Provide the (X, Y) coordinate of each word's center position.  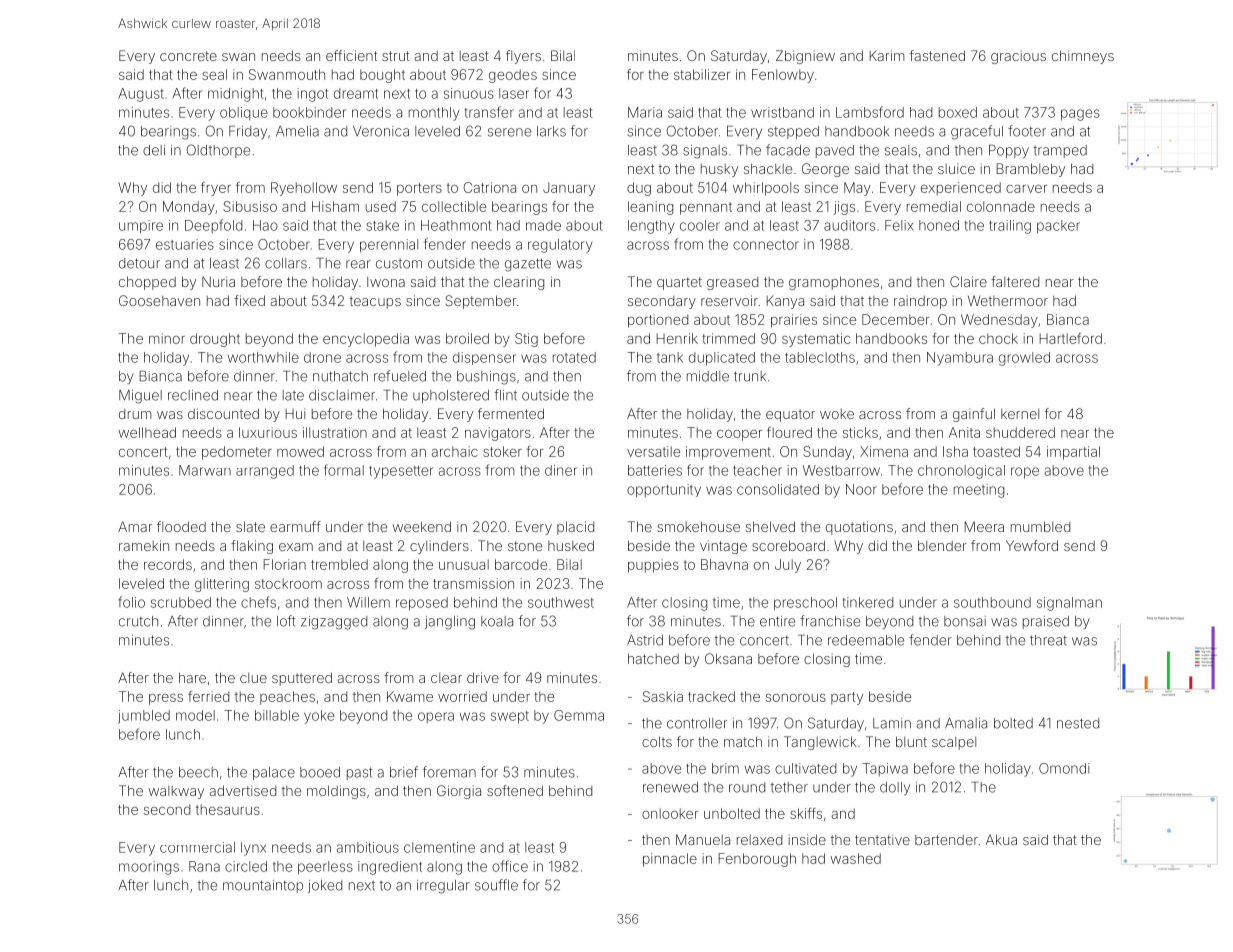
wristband (782, 112)
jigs (844, 208)
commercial (197, 847)
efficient (351, 55)
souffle (496, 885)
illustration (335, 432)
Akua (1001, 839)
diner (561, 470)
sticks (860, 432)
